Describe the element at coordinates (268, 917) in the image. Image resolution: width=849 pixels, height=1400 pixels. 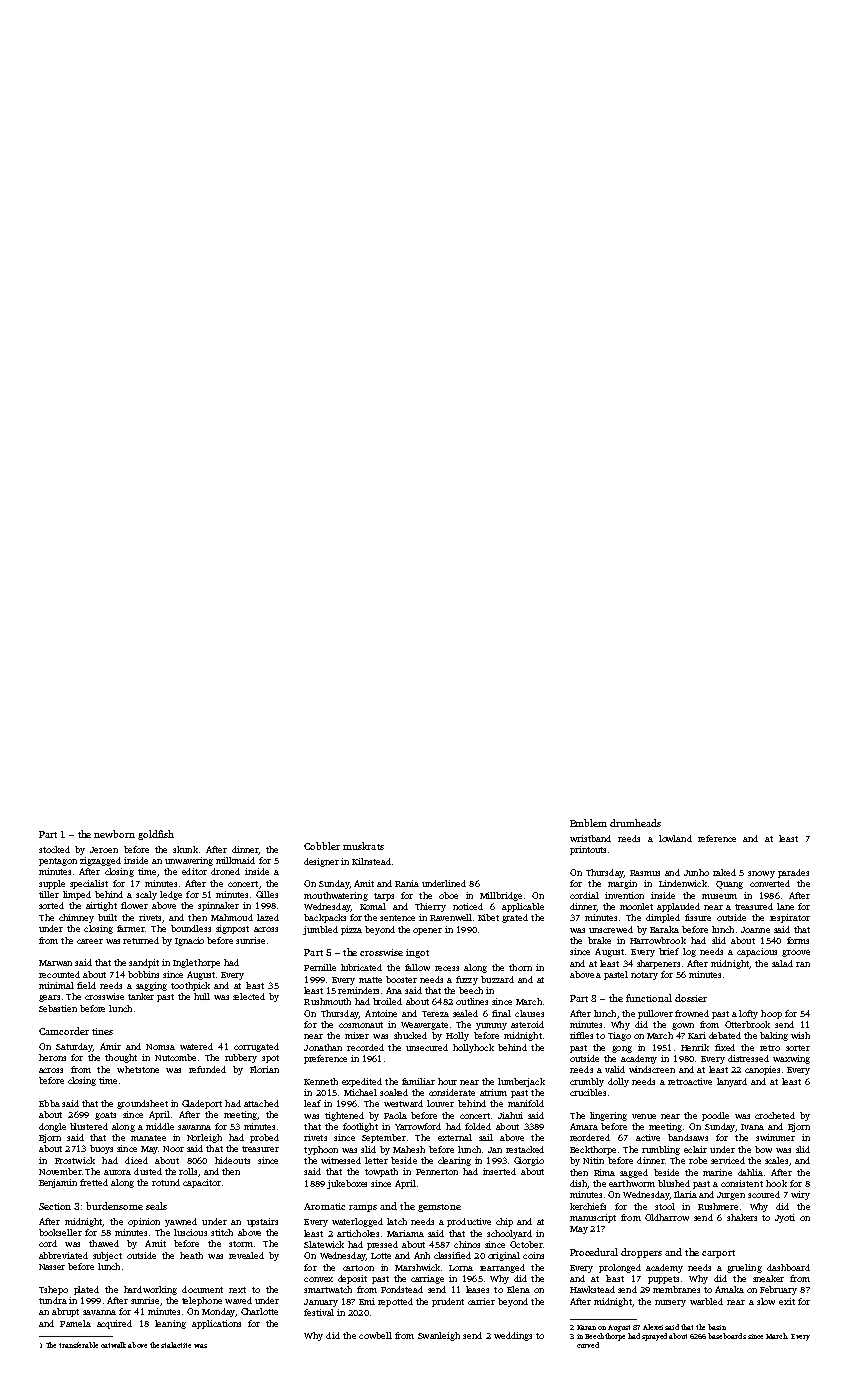
I see `lazed` at that location.
